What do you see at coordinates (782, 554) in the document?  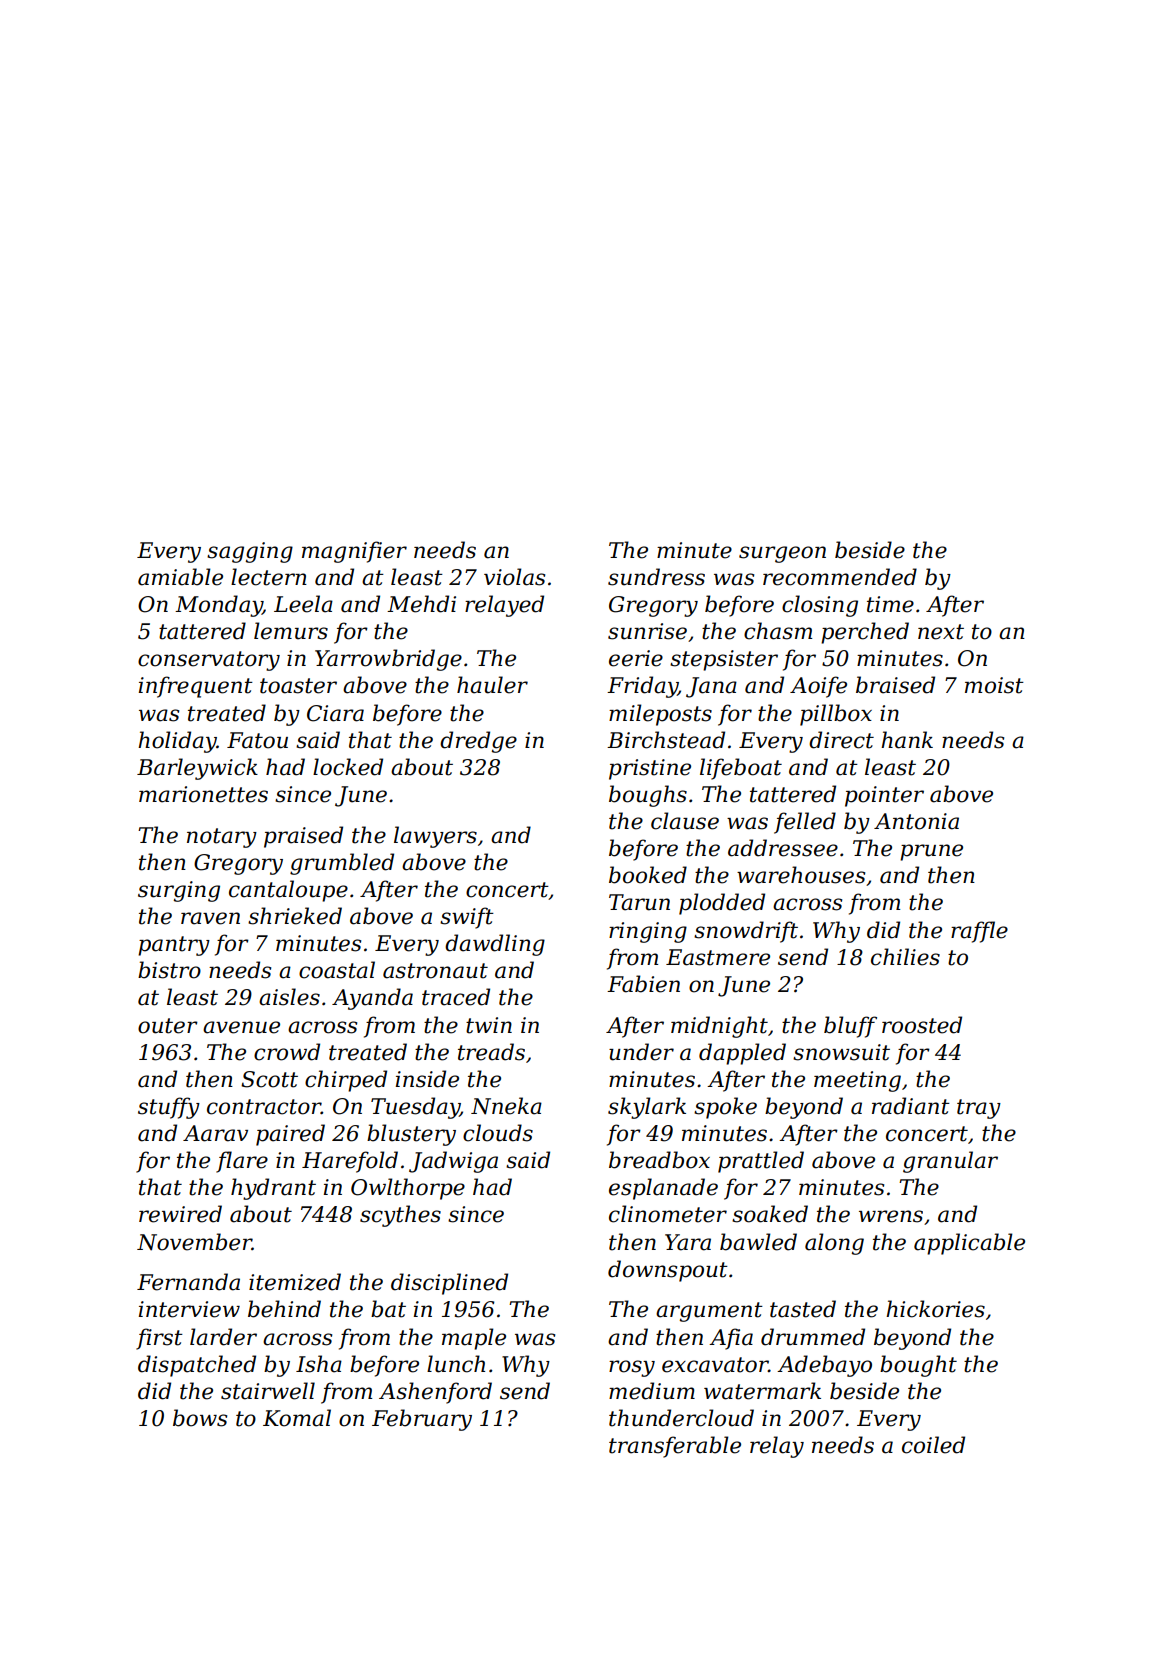 I see `surgeon` at bounding box center [782, 554].
